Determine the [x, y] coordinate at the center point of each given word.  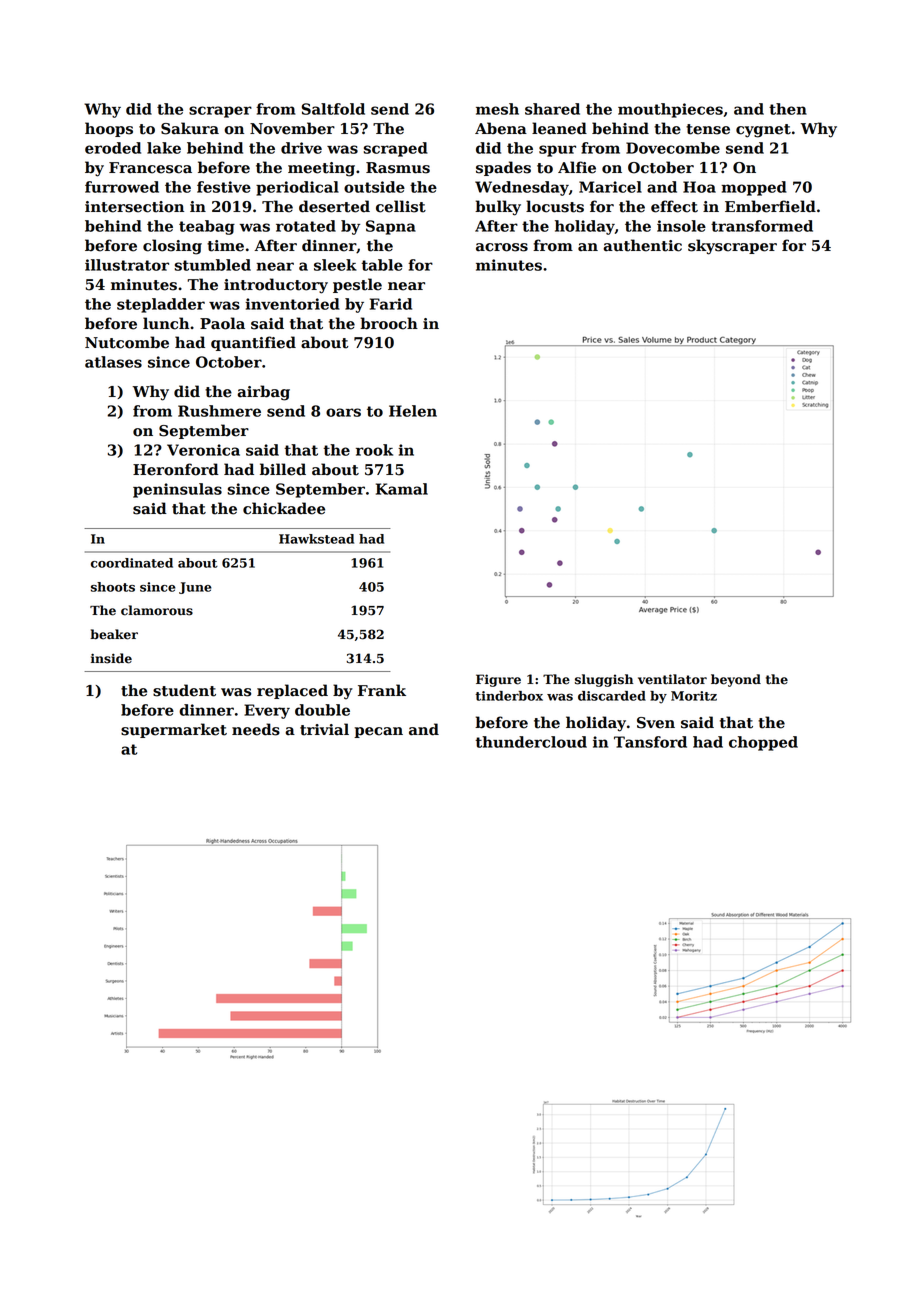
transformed [762, 226]
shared [552, 109]
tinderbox [509, 696]
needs [256, 729]
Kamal [402, 489]
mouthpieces [670, 110]
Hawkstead [316, 539]
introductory [276, 286]
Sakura [190, 128]
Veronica [203, 450]
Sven [656, 723]
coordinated [132, 563]
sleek [335, 265]
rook [374, 450]
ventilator [672, 679]
